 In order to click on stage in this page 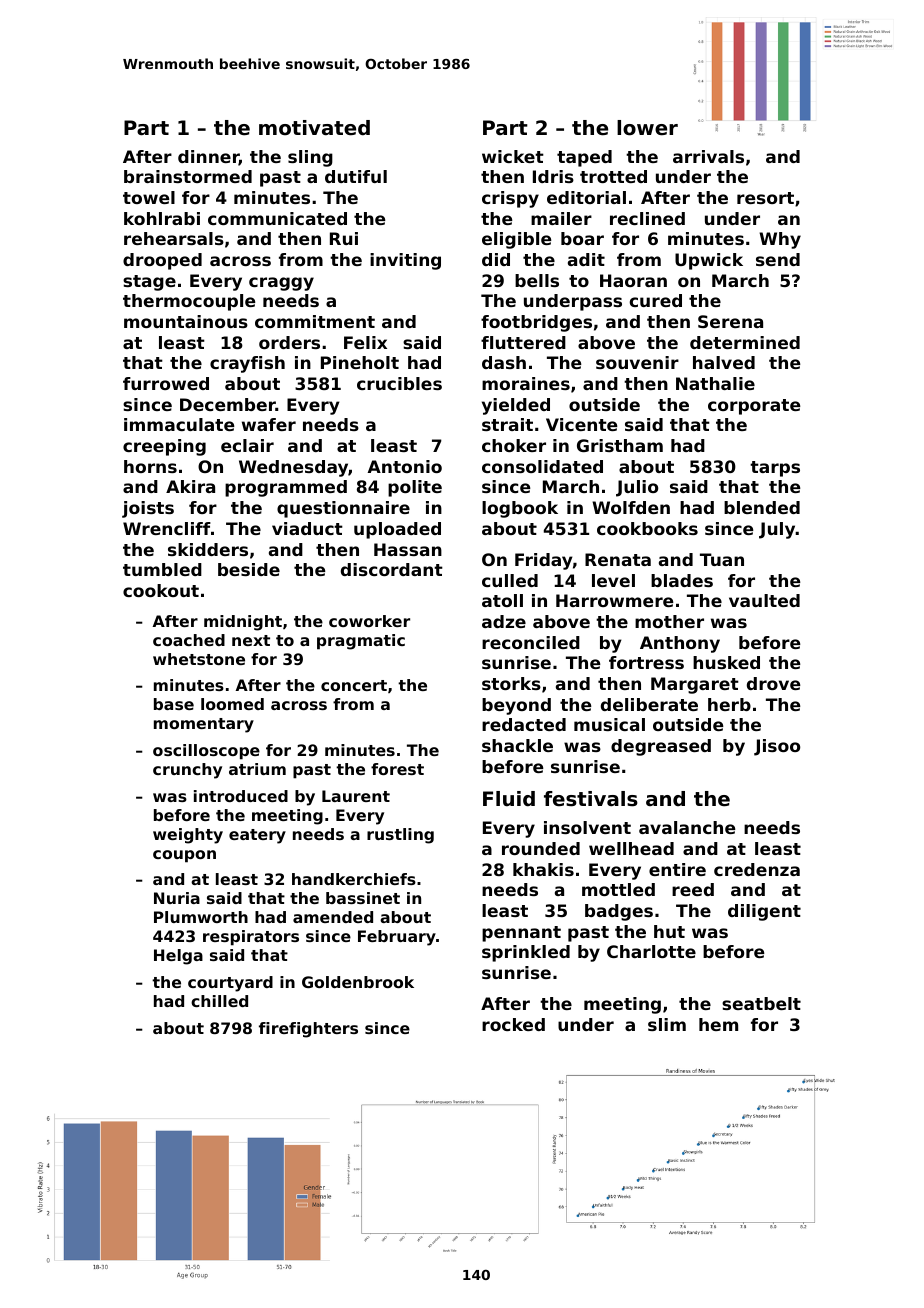, I will do `click(149, 283)`.
